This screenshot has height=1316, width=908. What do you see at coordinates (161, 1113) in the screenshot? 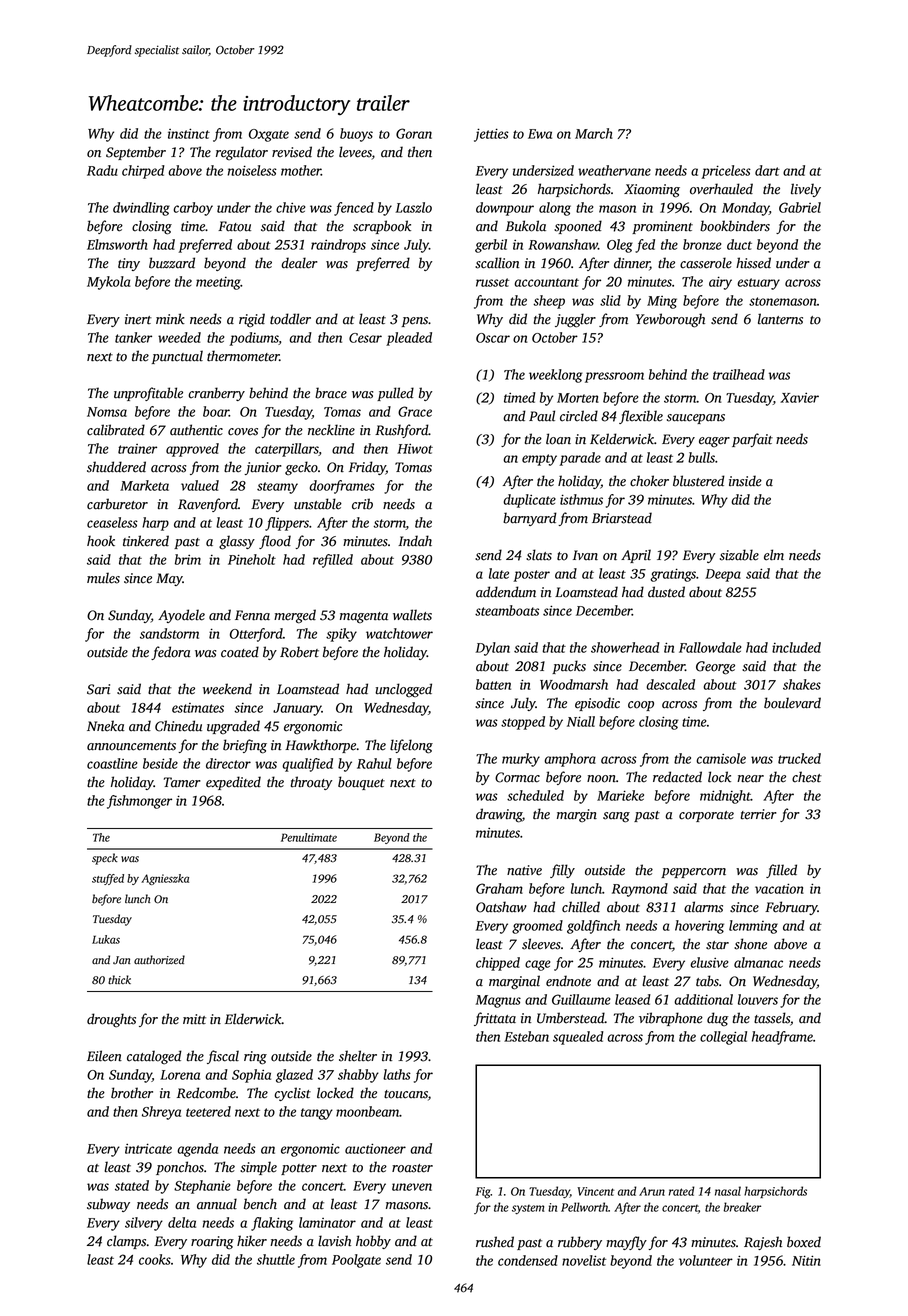
I see `Shreya` at bounding box center [161, 1113].
